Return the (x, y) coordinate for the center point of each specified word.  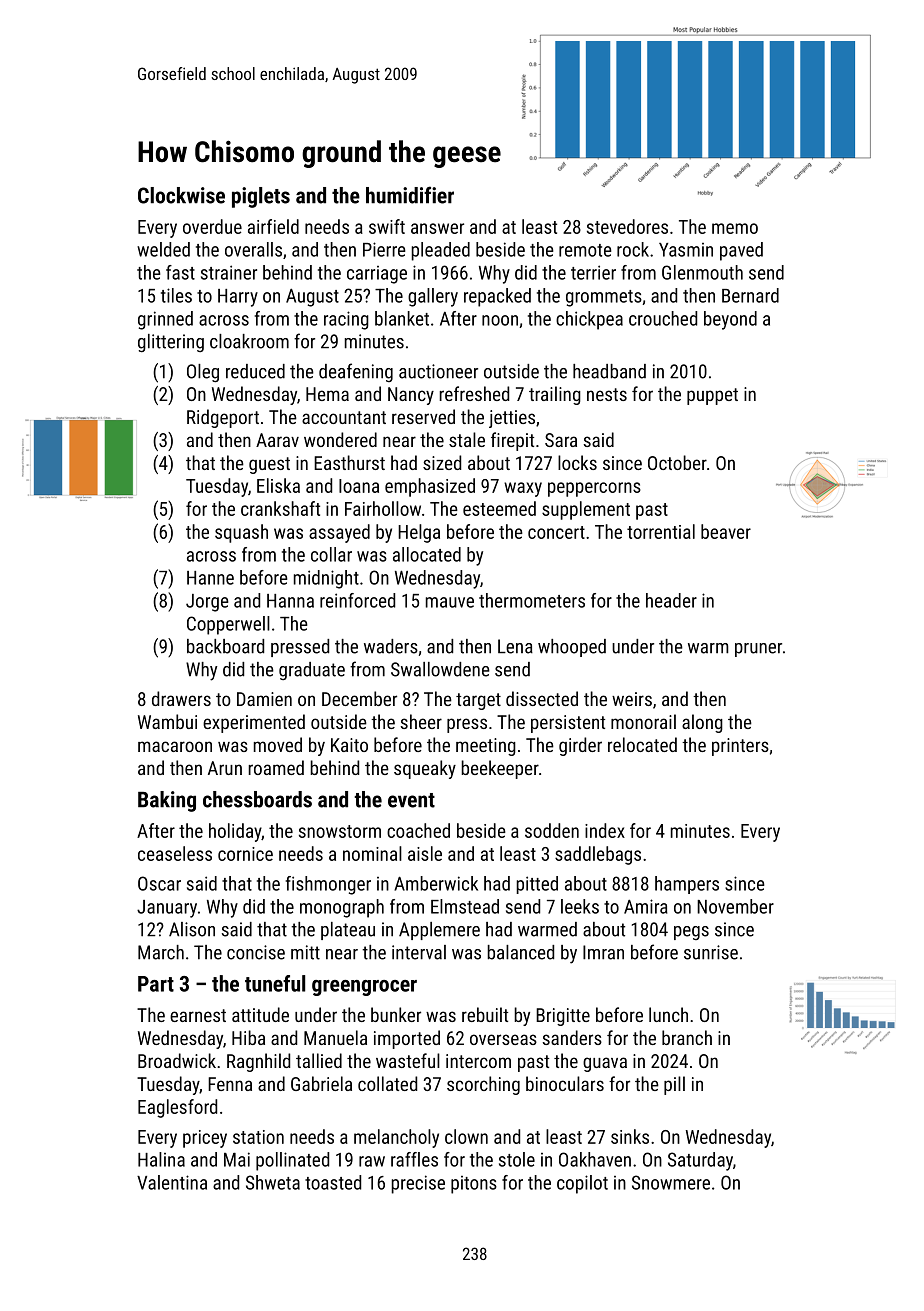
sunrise (711, 952)
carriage (377, 275)
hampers (687, 885)
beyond (730, 320)
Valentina (172, 1182)
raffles (414, 1159)
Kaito (349, 745)
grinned (165, 320)
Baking (167, 801)
